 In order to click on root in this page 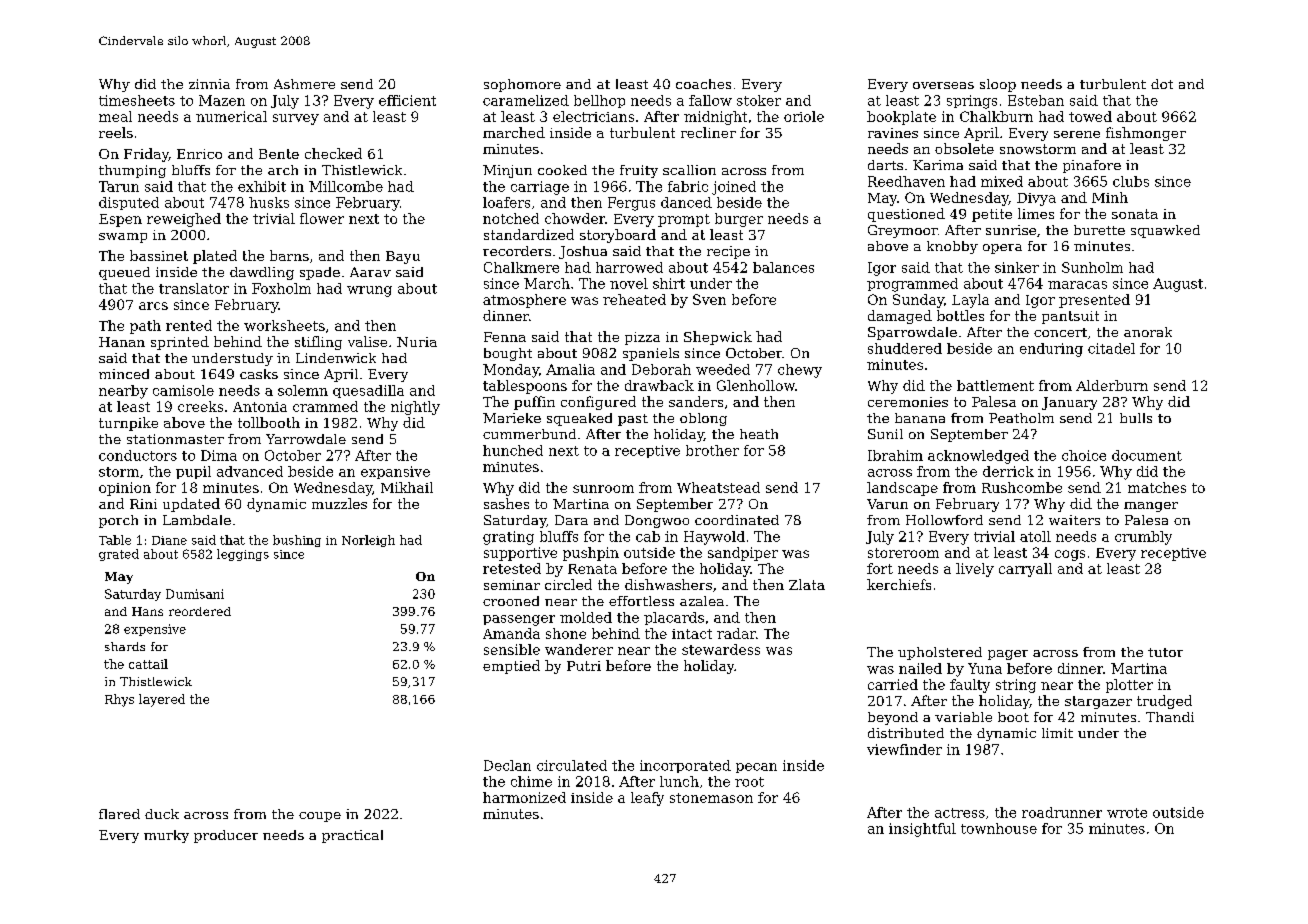, I will do `click(749, 782)`.
